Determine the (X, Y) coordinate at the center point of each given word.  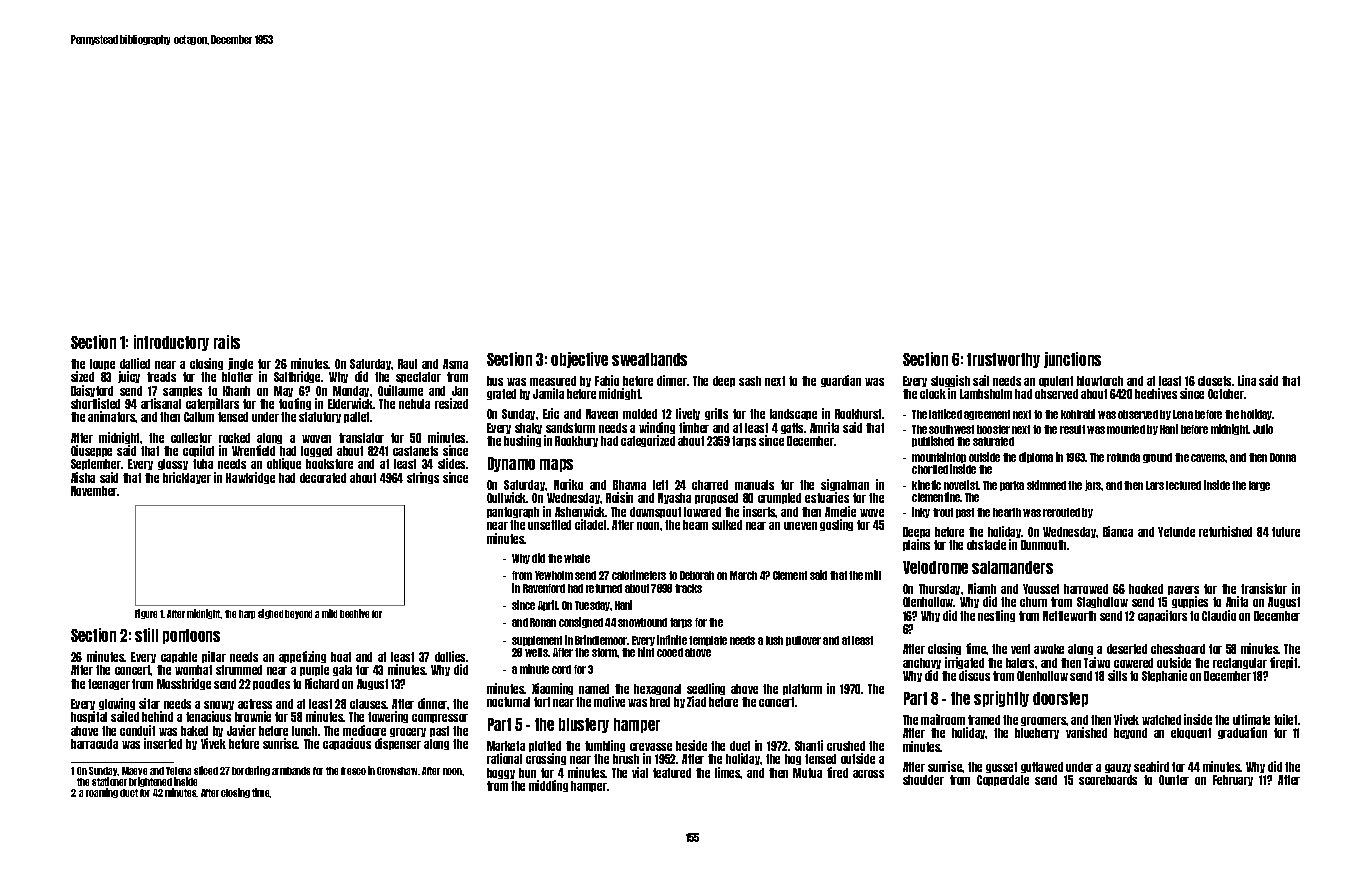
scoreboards (1108, 780)
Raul (407, 364)
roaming (102, 793)
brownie (253, 716)
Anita (1237, 601)
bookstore (329, 464)
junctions (1072, 360)
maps (556, 465)
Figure (146, 614)
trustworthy (1003, 360)
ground (1157, 458)
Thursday (939, 589)
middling (548, 786)
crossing (546, 759)
